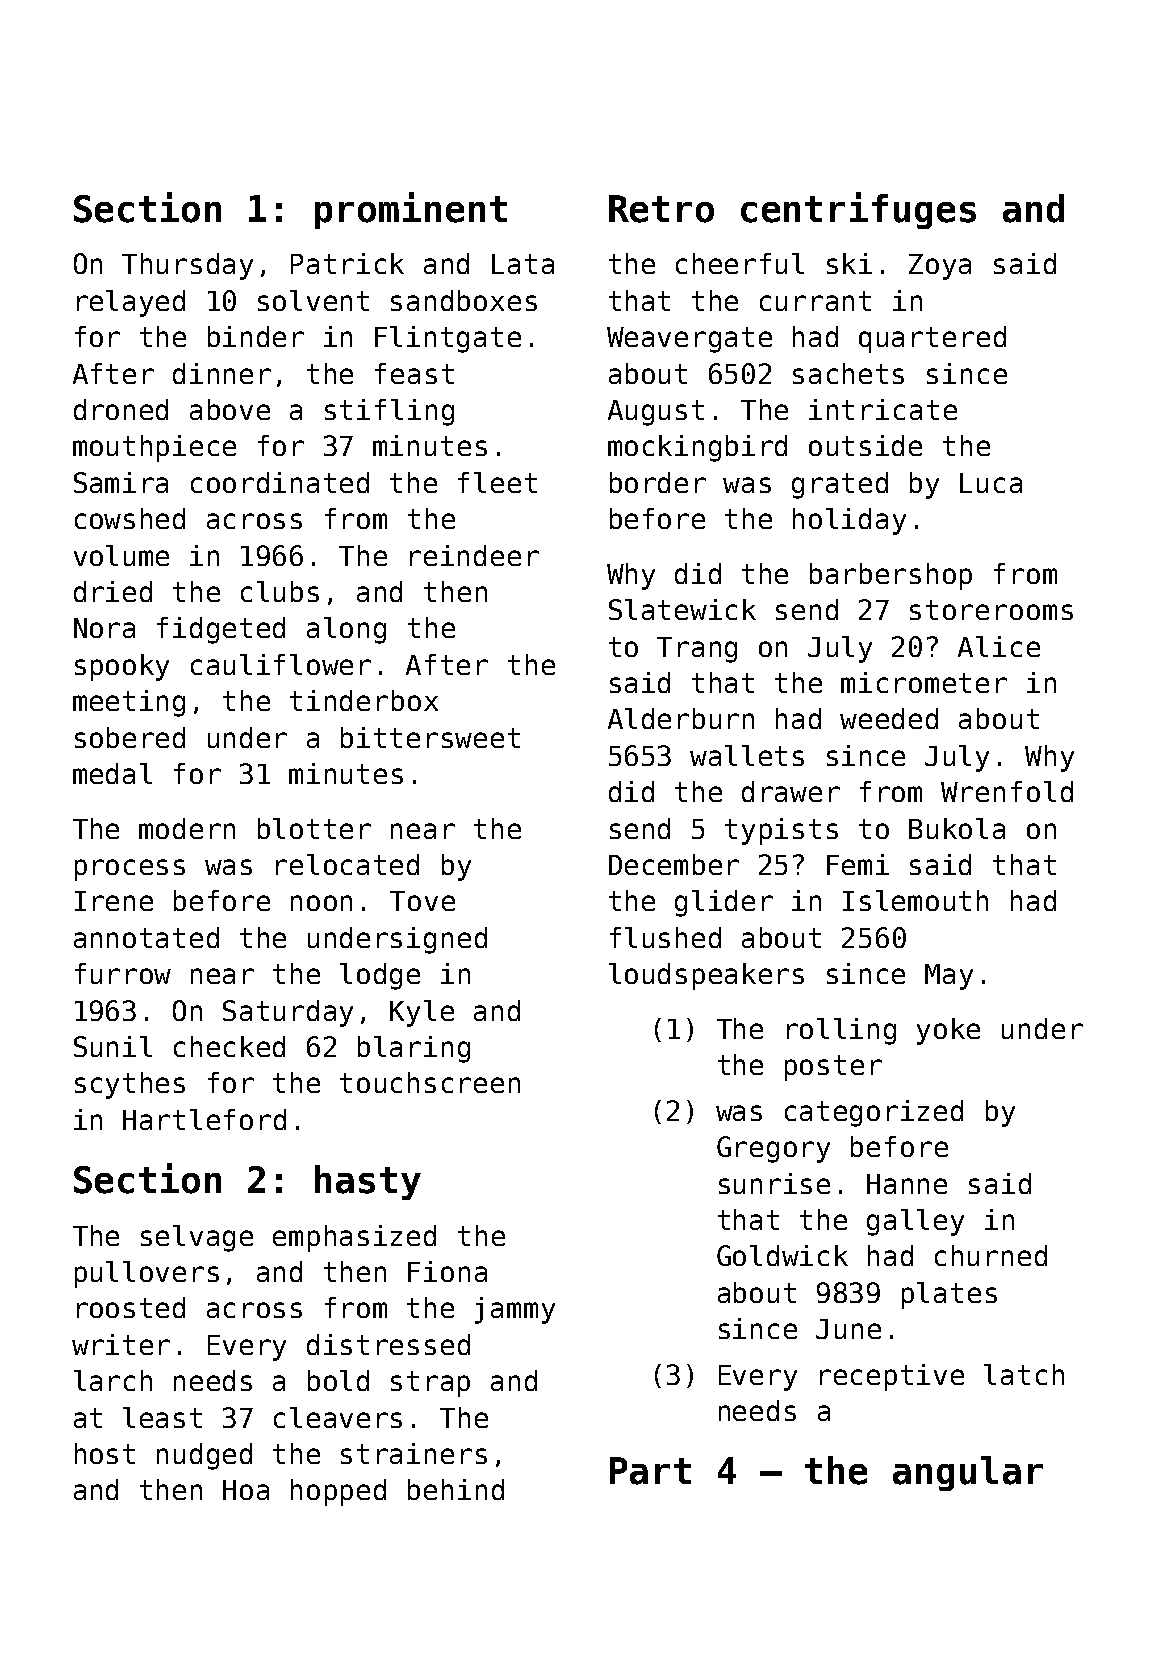 The image size is (1165, 1654). What do you see at coordinates (130, 1085) in the image?
I see `scythes` at bounding box center [130, 1085].
